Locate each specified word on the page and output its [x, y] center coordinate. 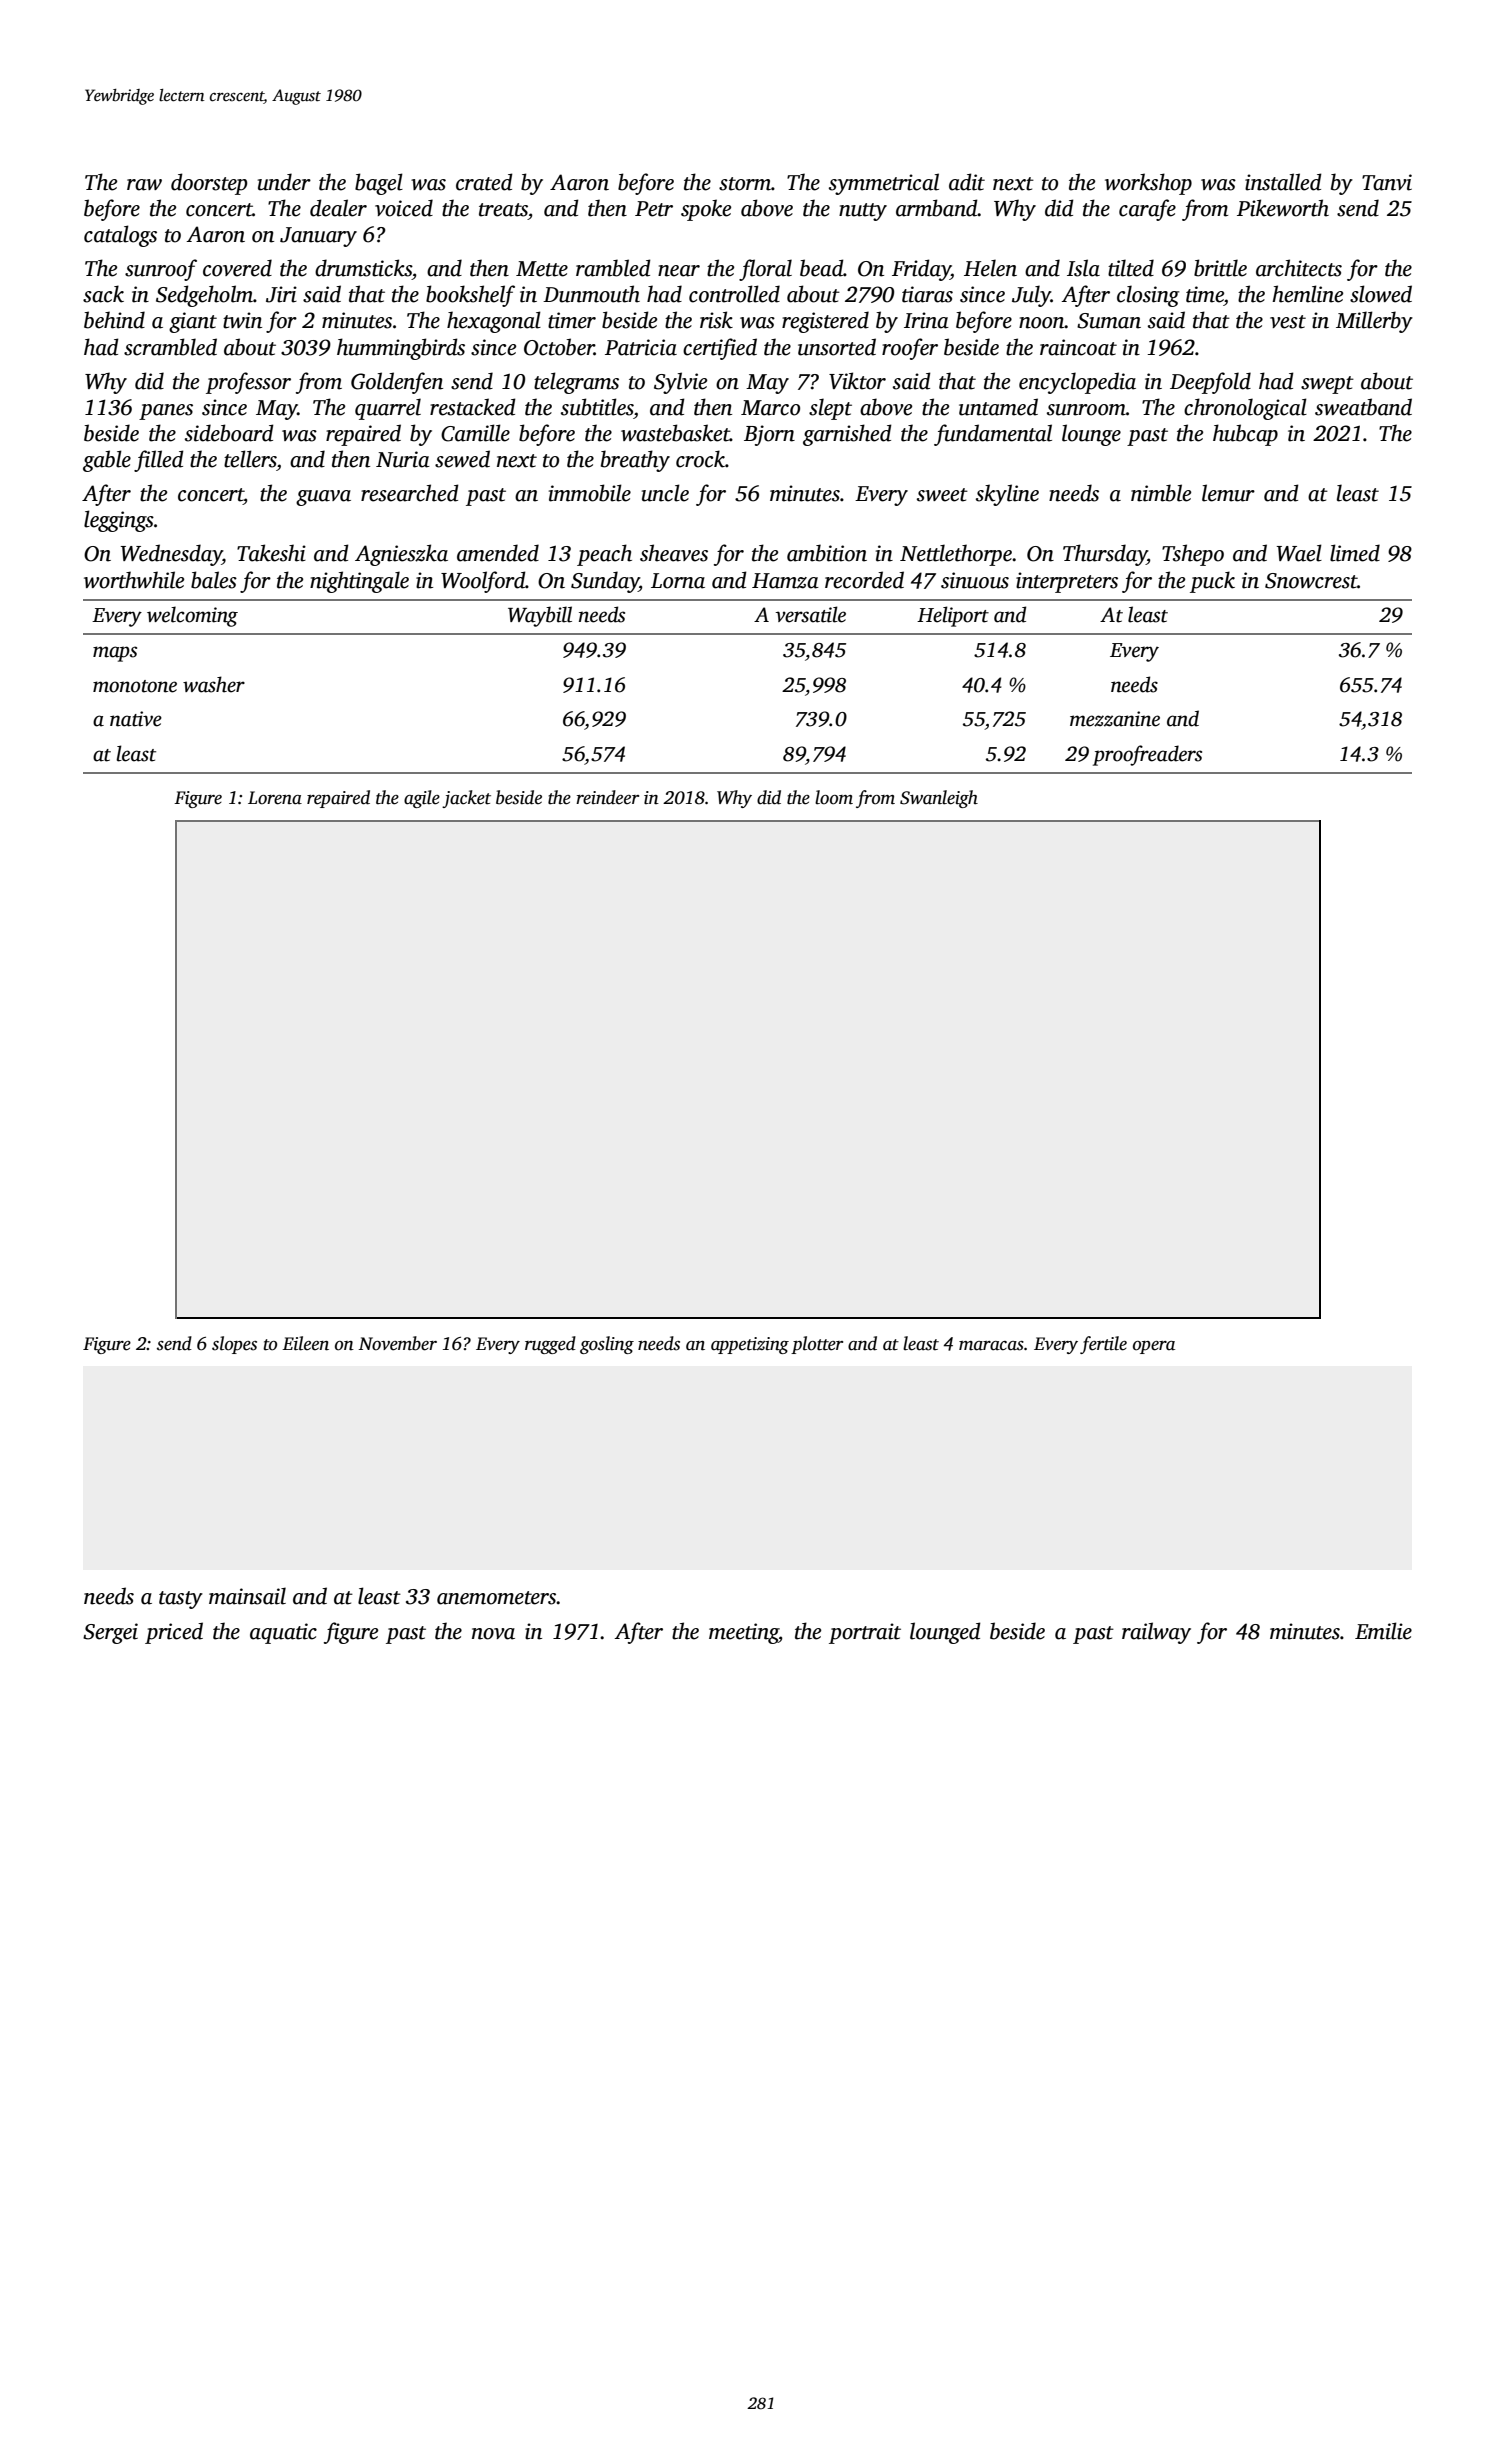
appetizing [750, 1345]
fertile [1103, 1345]
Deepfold [1210, 383]
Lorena [275, 798]
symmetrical [884, 184]
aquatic [283, 1633]
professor [248, 383]
